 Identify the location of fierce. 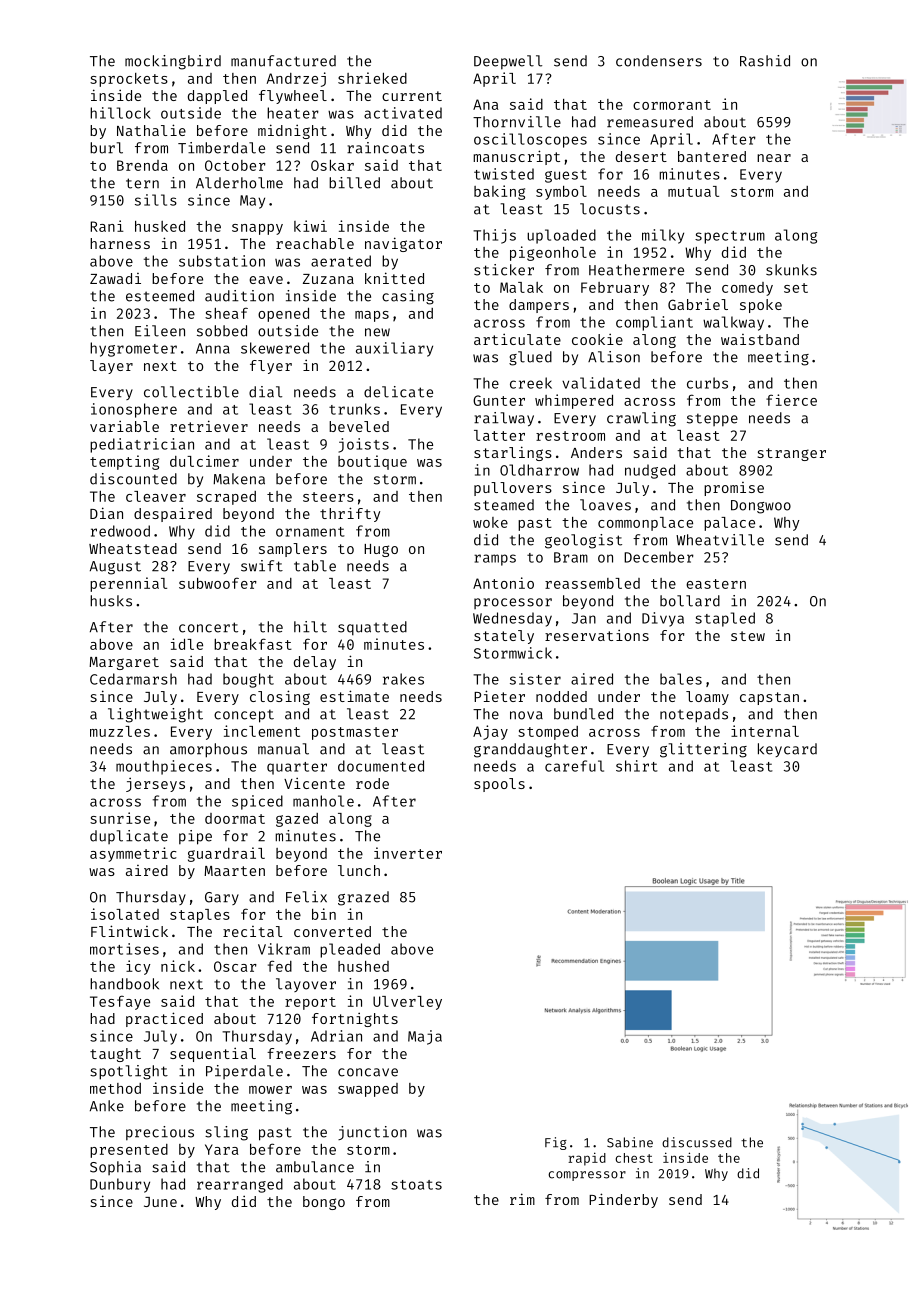
(791, 400).
